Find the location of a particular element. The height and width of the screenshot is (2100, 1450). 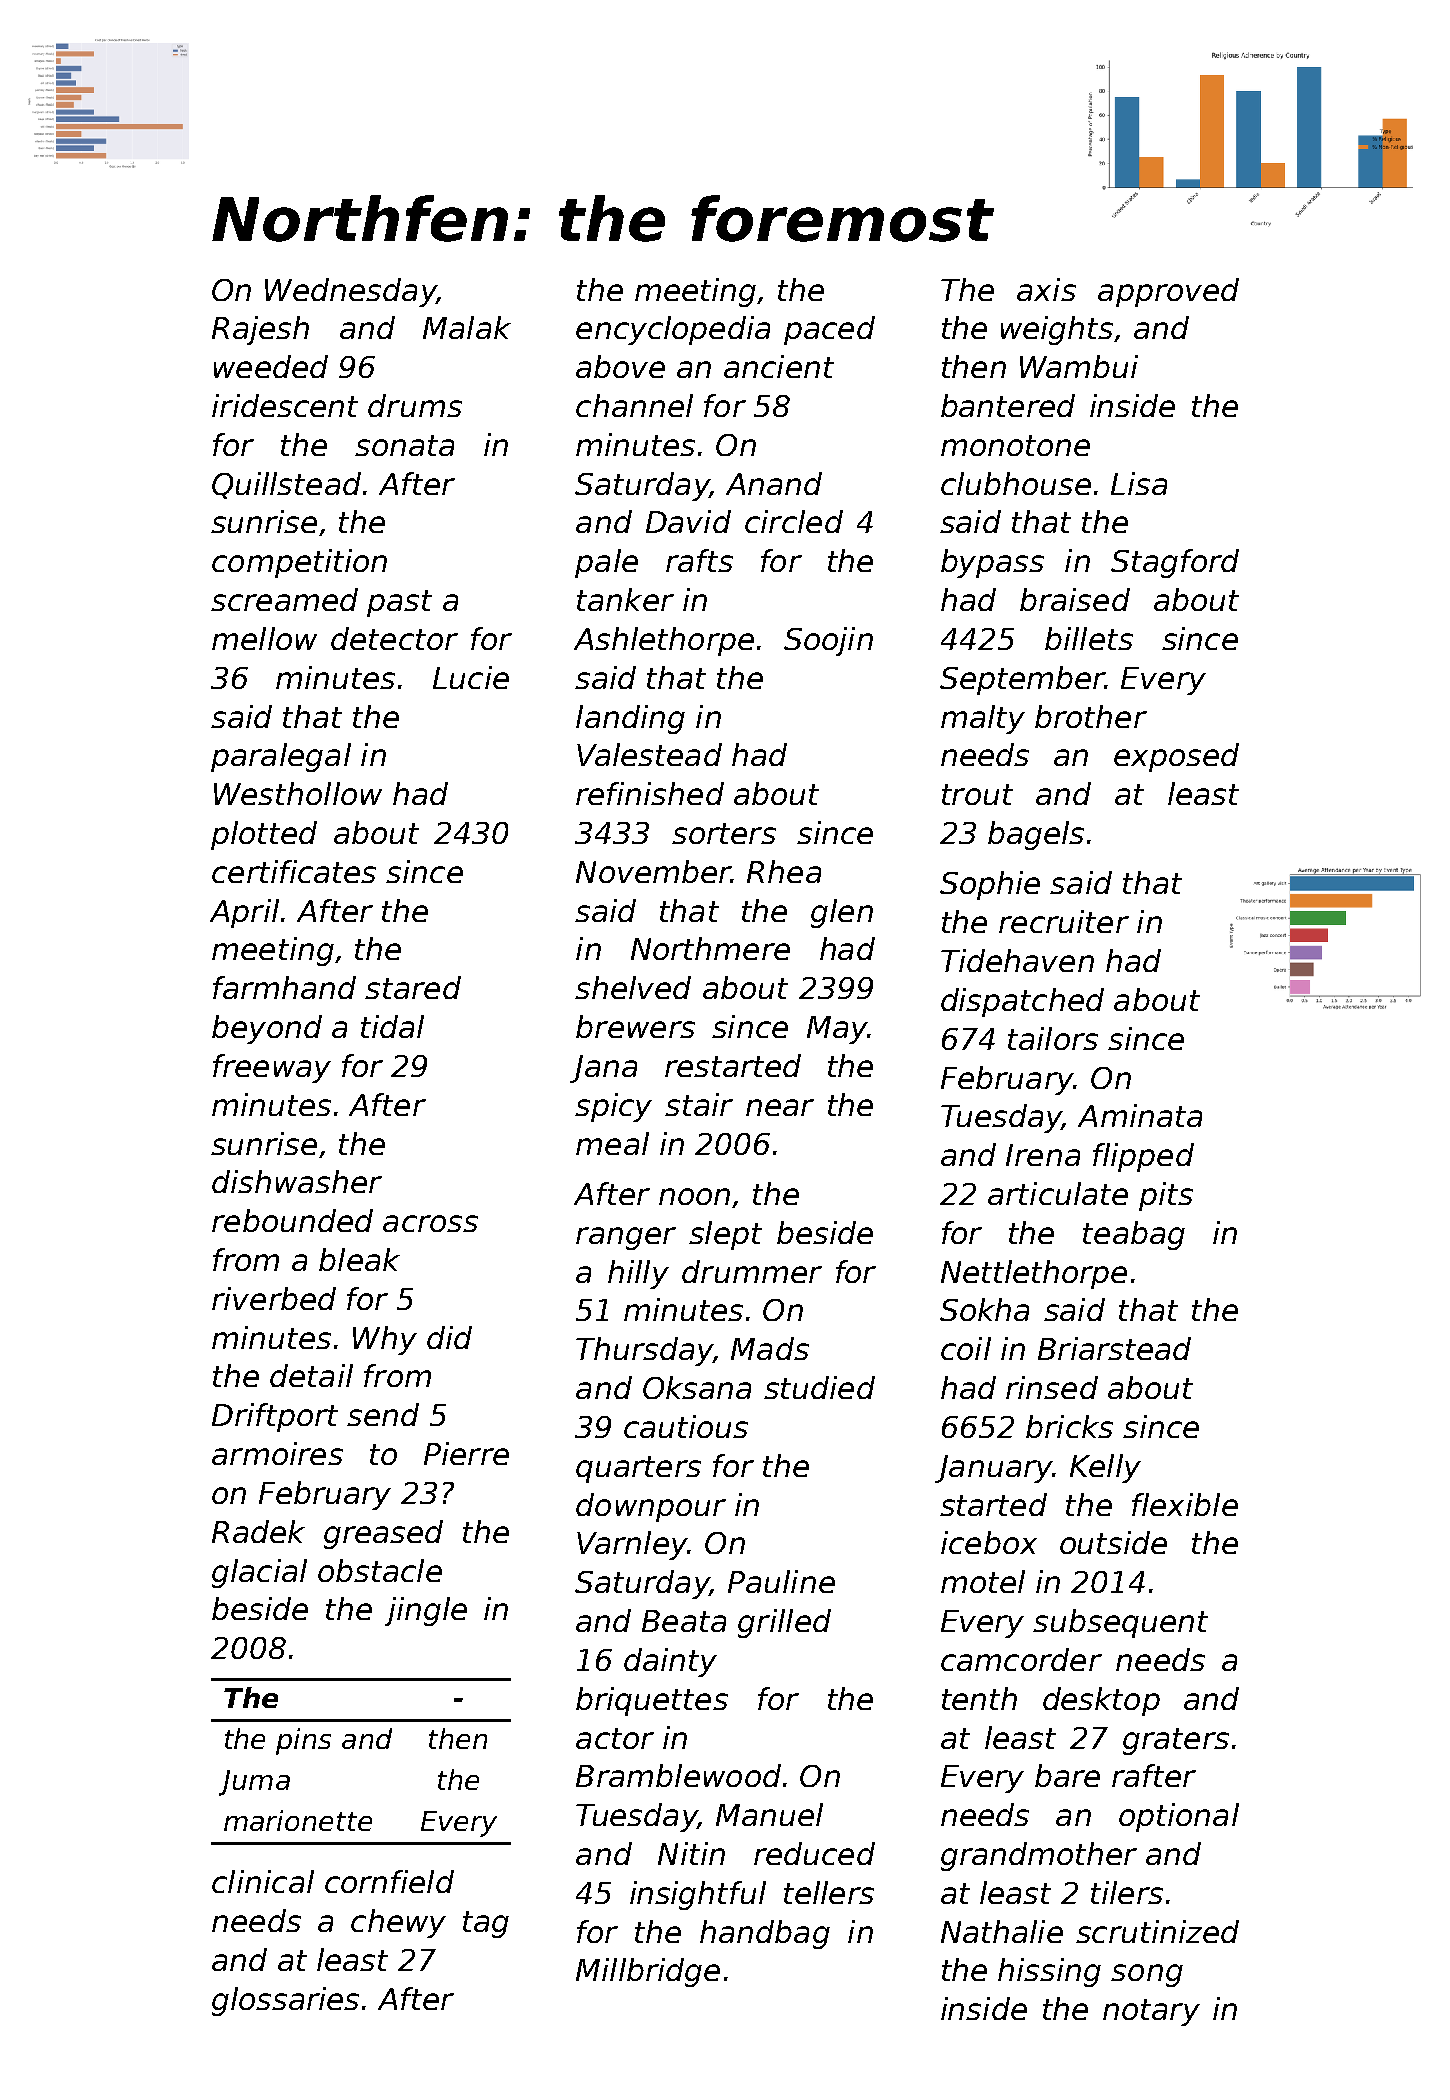

Malak is located at coordinates (467, 327).
